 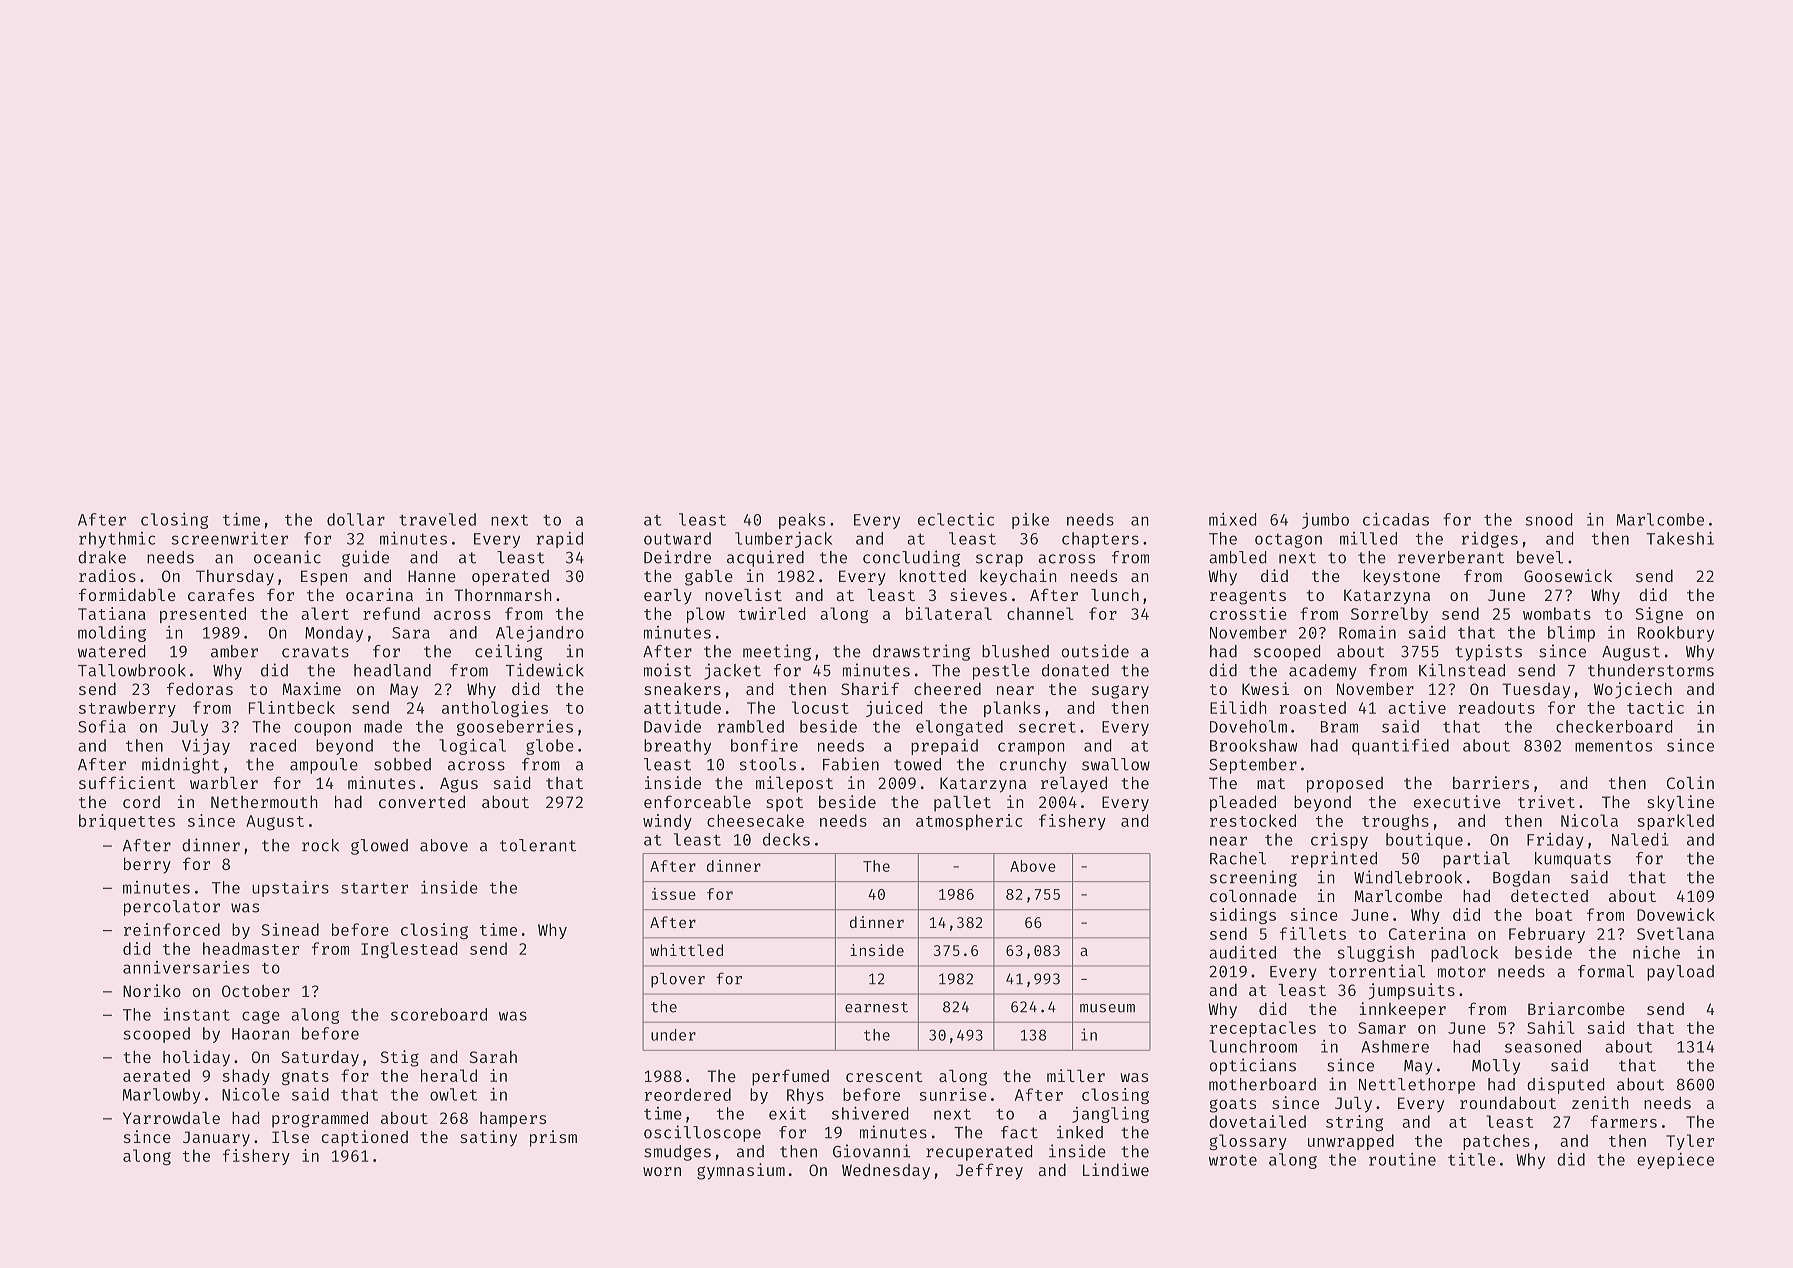 I want to click on Nicole, so click(x=251, y=1094).
